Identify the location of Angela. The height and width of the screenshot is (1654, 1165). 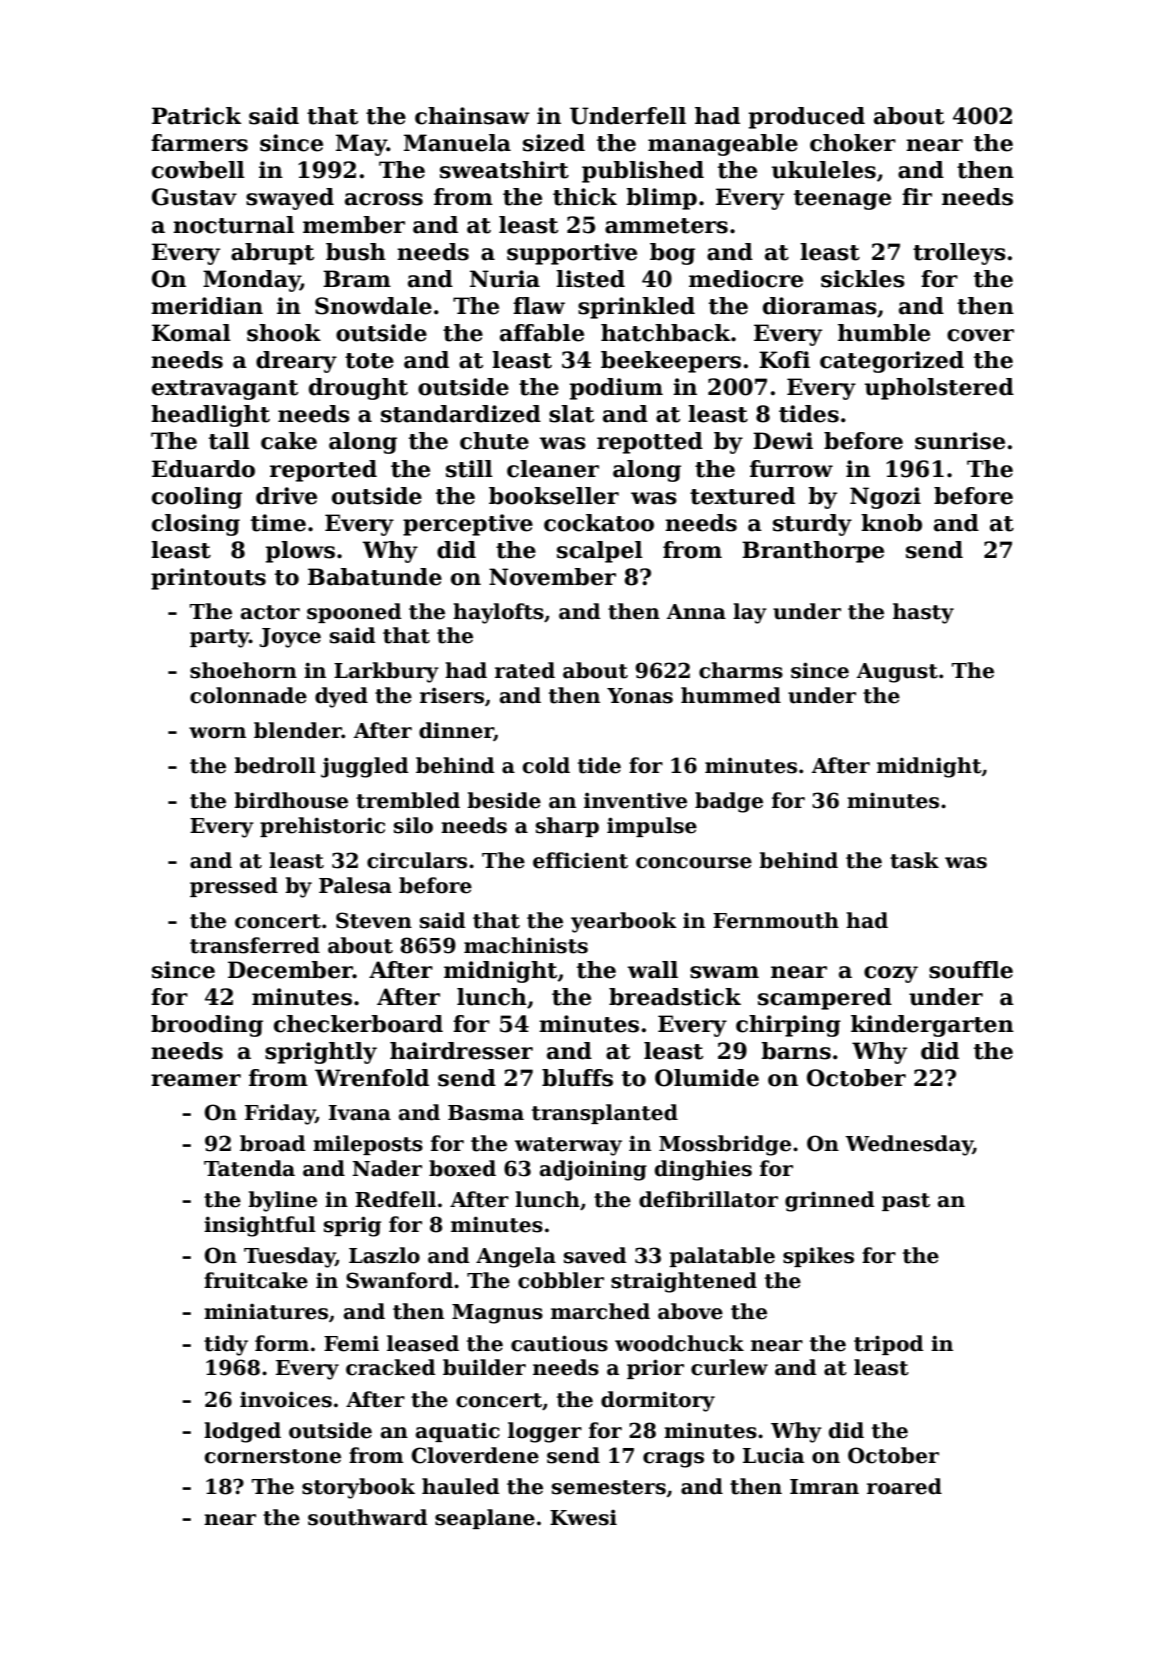
(516, 1257).
